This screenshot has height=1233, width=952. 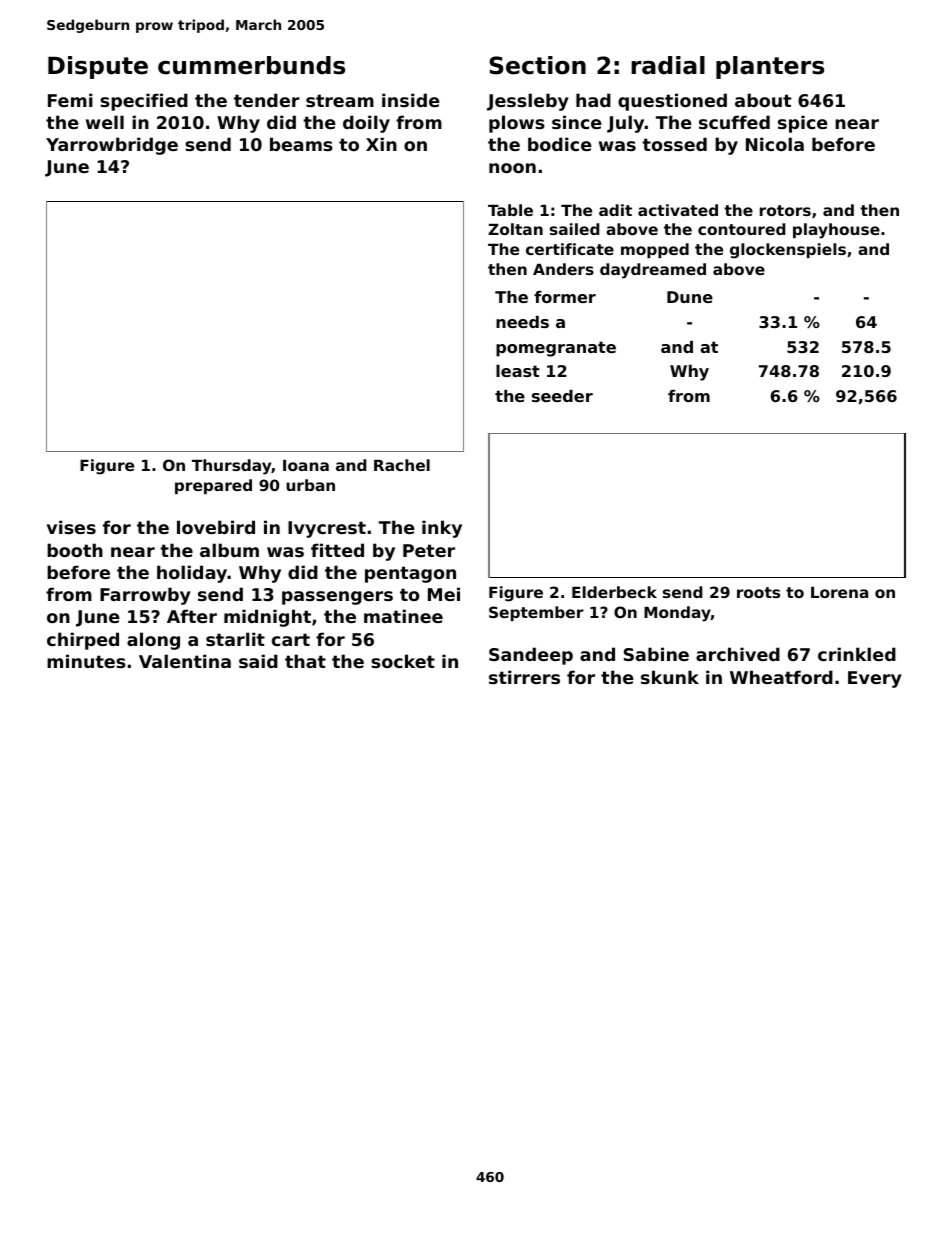 I want to click on minutes, so click(x=86, y=661).
